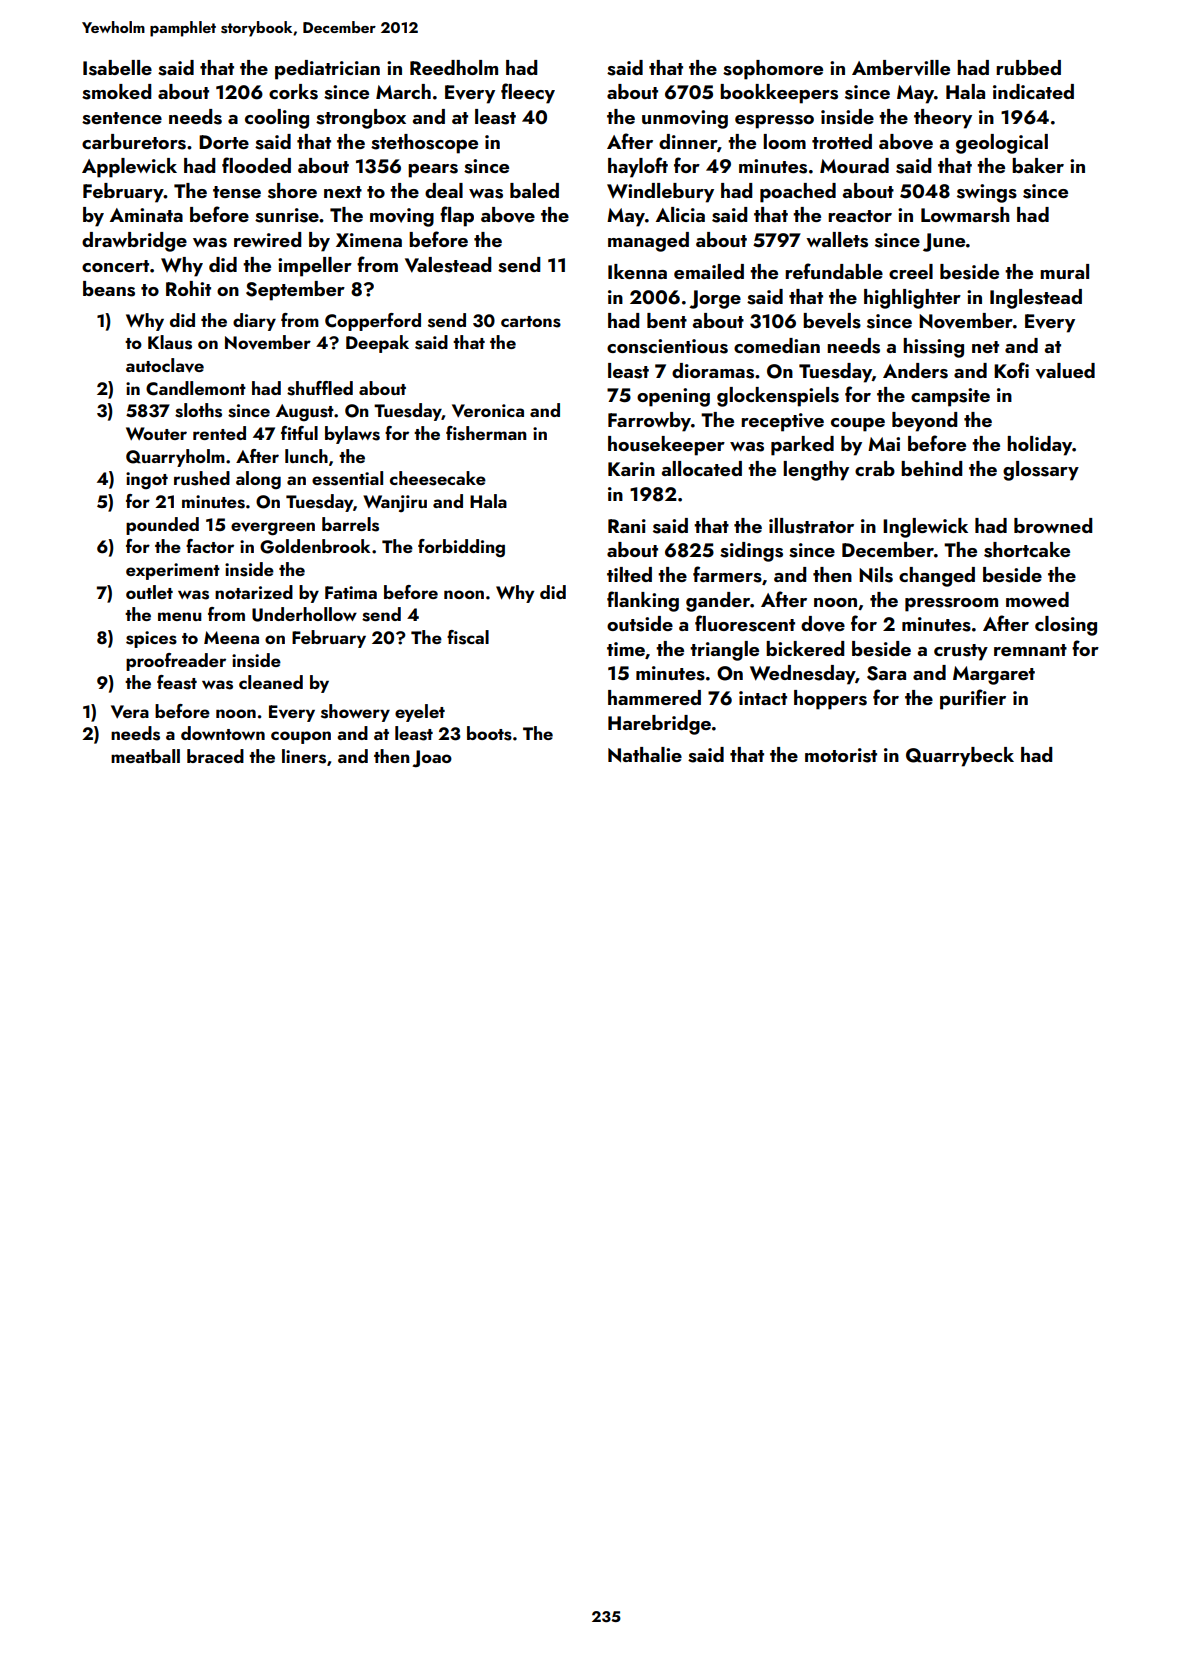  What do you see at coordinates (528, 93) in the page?
I see `fleecy` at bounding box center [528, 93].
